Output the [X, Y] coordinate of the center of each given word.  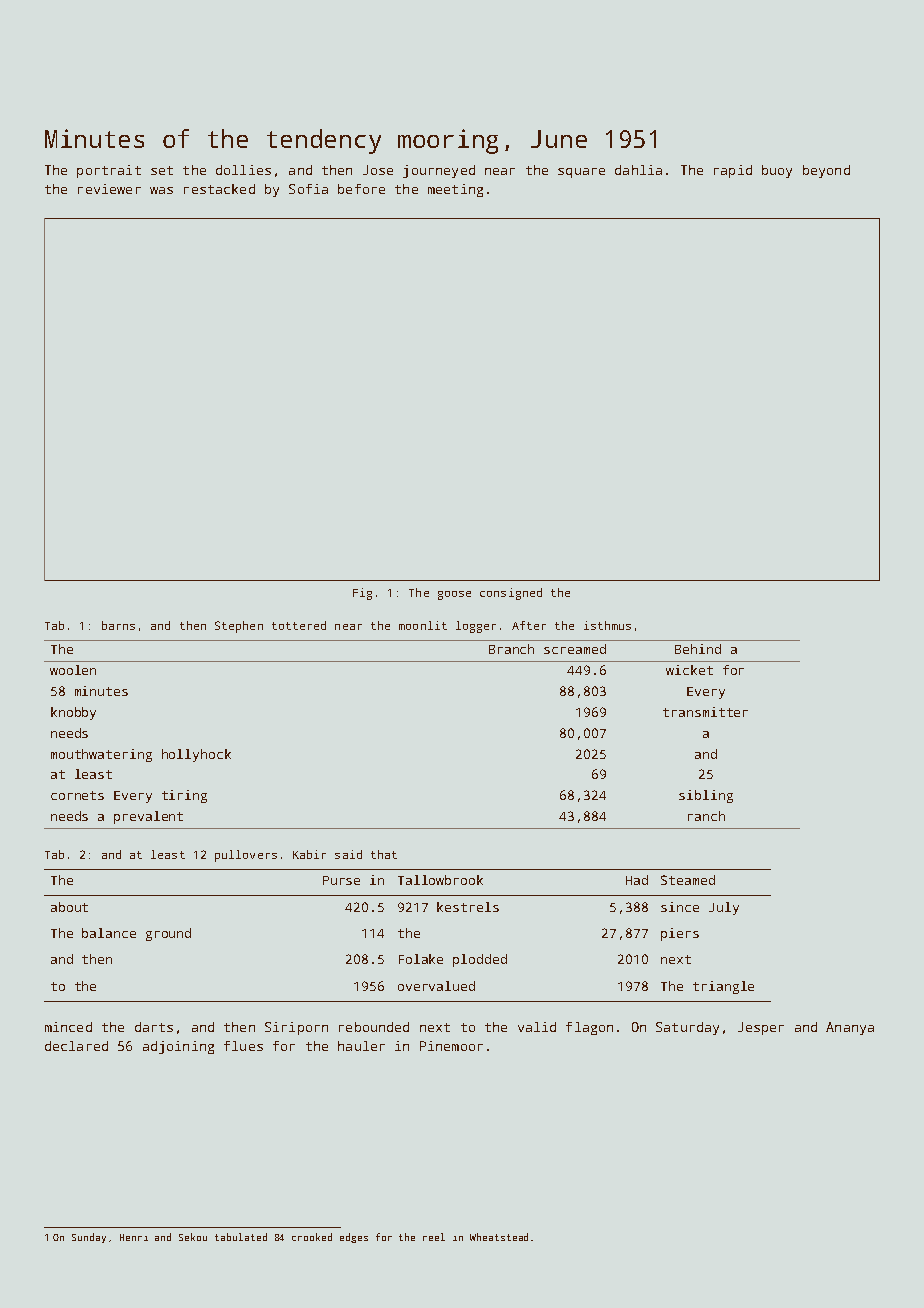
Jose [378, 170]
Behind [698, 649]
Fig [362, 594]
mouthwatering [101, 755]
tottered [299, 625]
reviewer [109, 189]
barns [118, 625]
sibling [706, 796]
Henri [134, 1237]
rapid [733, 171]
